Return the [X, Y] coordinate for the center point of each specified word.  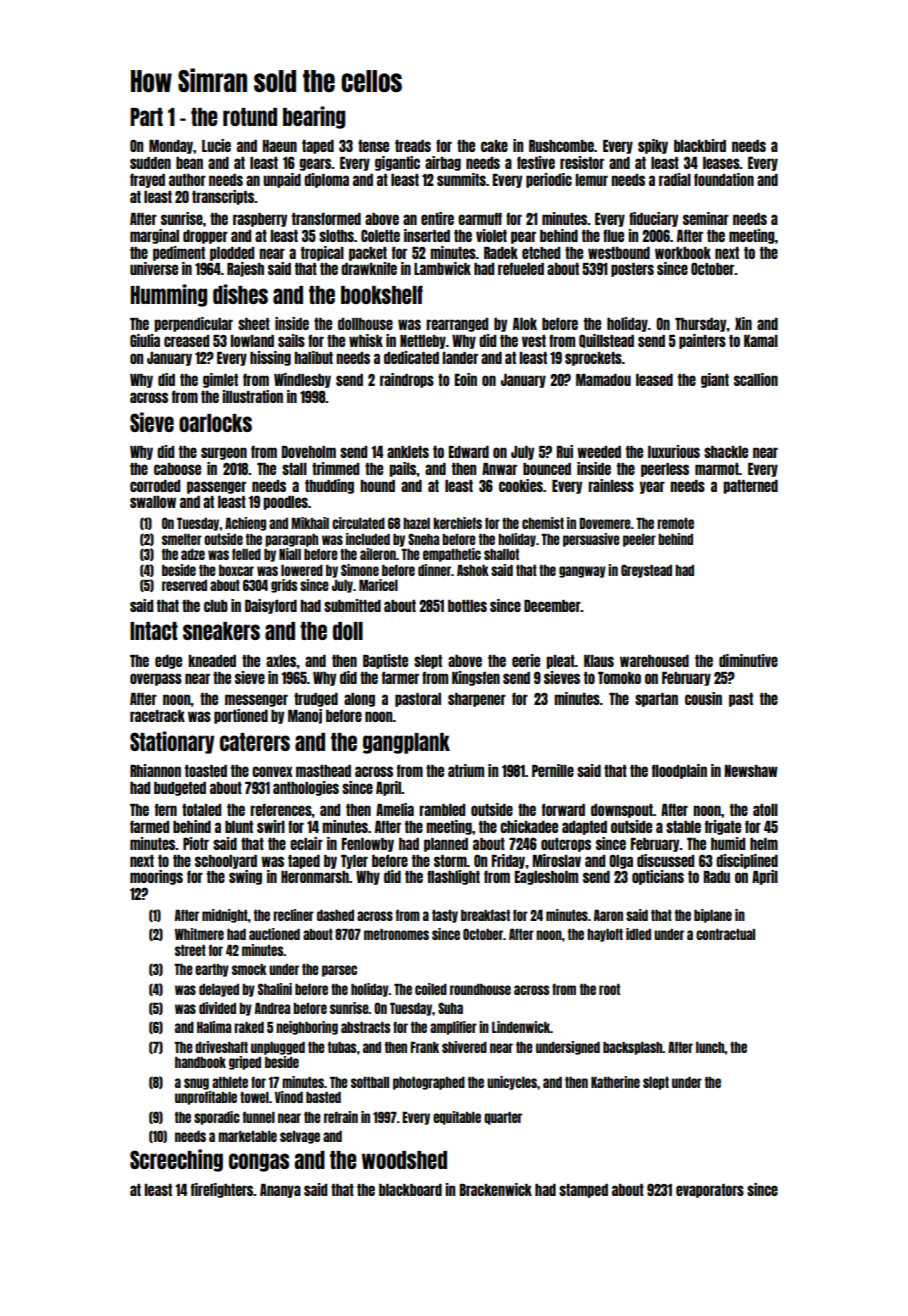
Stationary [172, 742]
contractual [725, 934]
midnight [225, 916]
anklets [408, 452]
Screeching [176, 1160]
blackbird [700, 145]
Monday [171, 147]
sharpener [477, 700]
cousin [703, 698]
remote [675, 523]
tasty [445, 916]
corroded [155, 486]
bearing [314, 117]
